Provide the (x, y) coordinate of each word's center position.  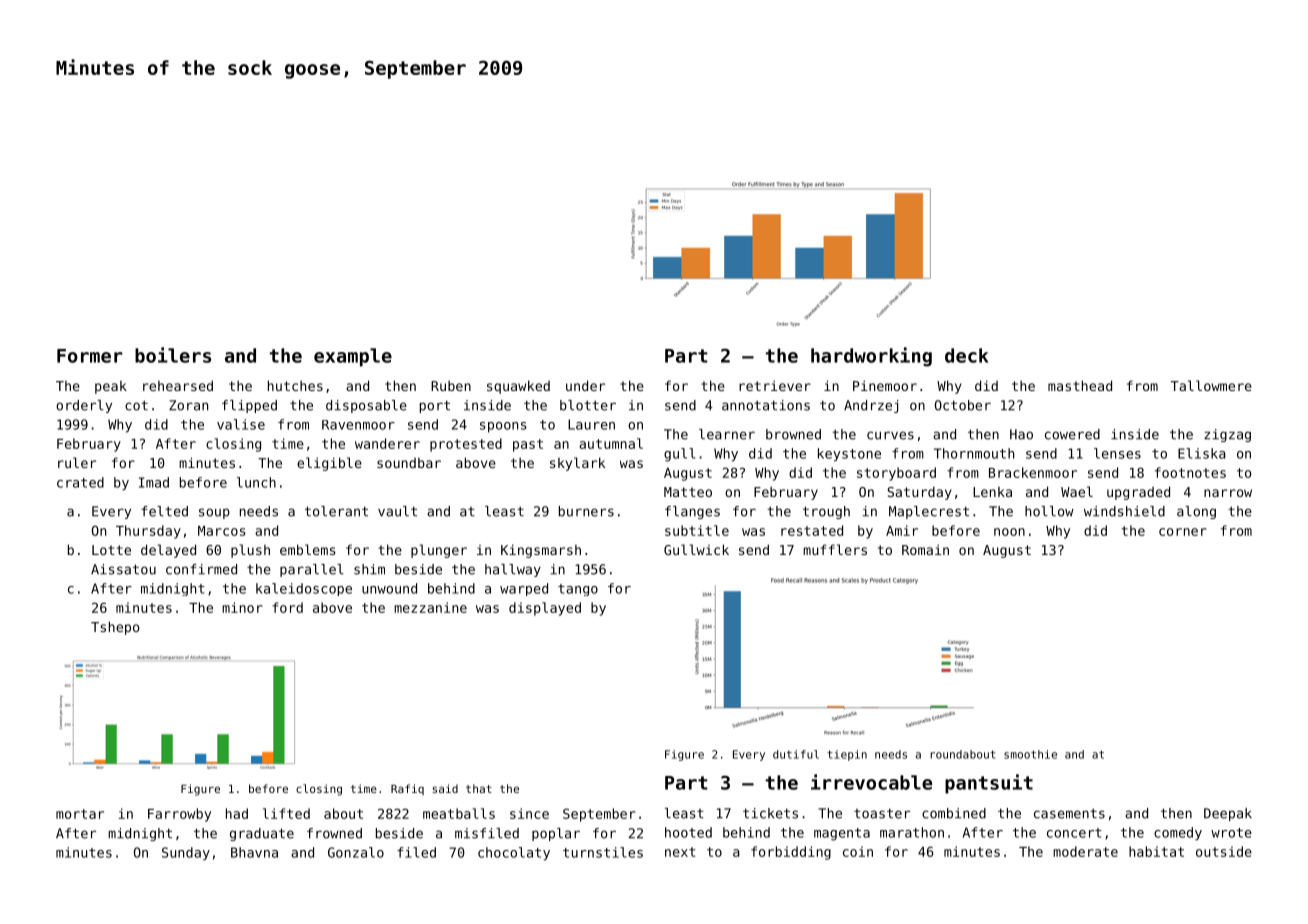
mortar (80, 814)
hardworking (871, 357)
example (353, 357)
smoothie (1030, 754)
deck (966, 355)
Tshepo (115, 628)
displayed (545, 609)
